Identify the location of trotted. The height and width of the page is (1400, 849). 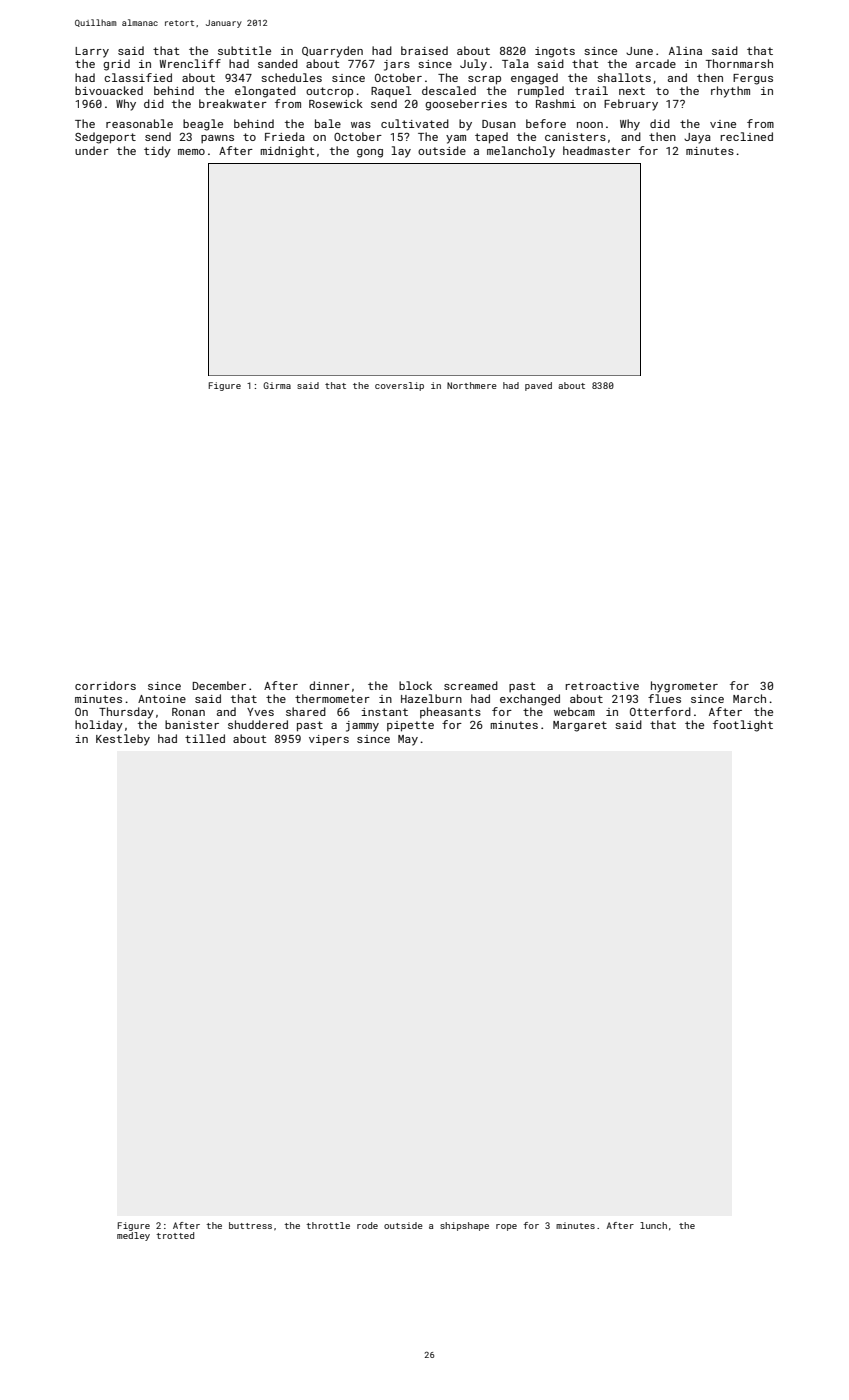
(175, 1235).
